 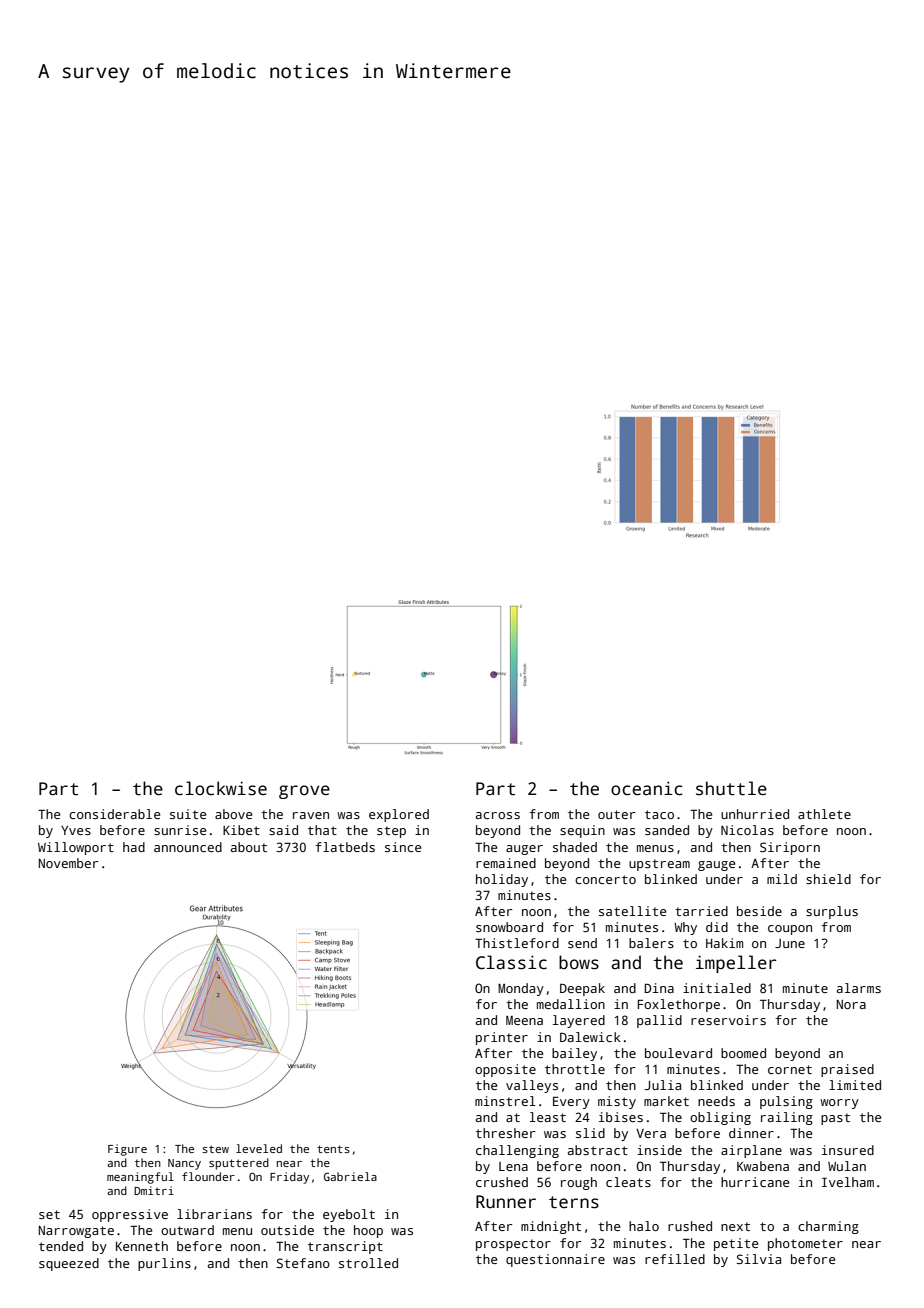 What do you see at coordinates (509, 927) in the screenshot?
I see `snowboard` at bounding box center [509, 927].
